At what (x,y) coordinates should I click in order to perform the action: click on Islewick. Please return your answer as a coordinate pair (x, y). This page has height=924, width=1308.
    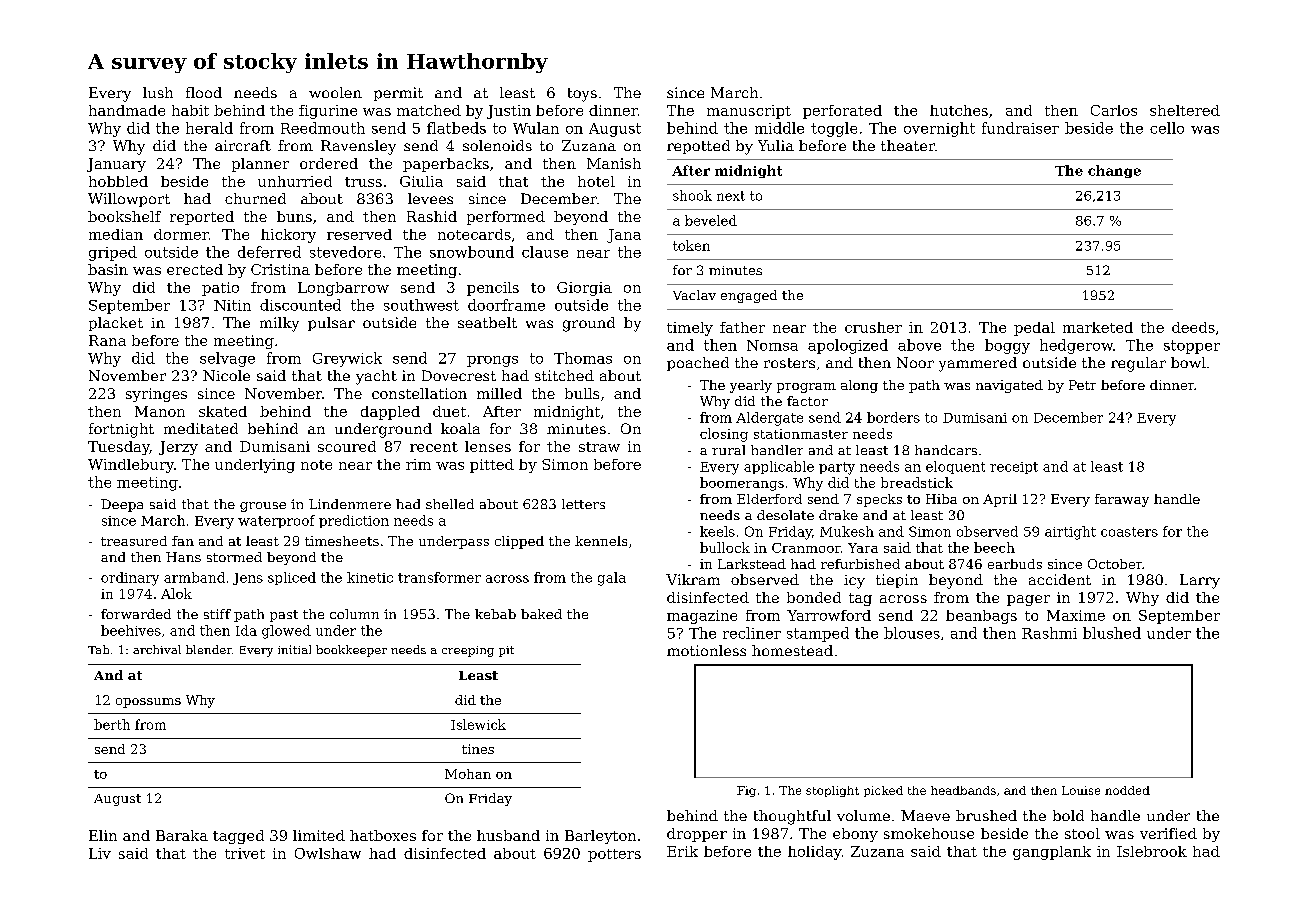
    Looking at the image, I should click on (478, 724).
